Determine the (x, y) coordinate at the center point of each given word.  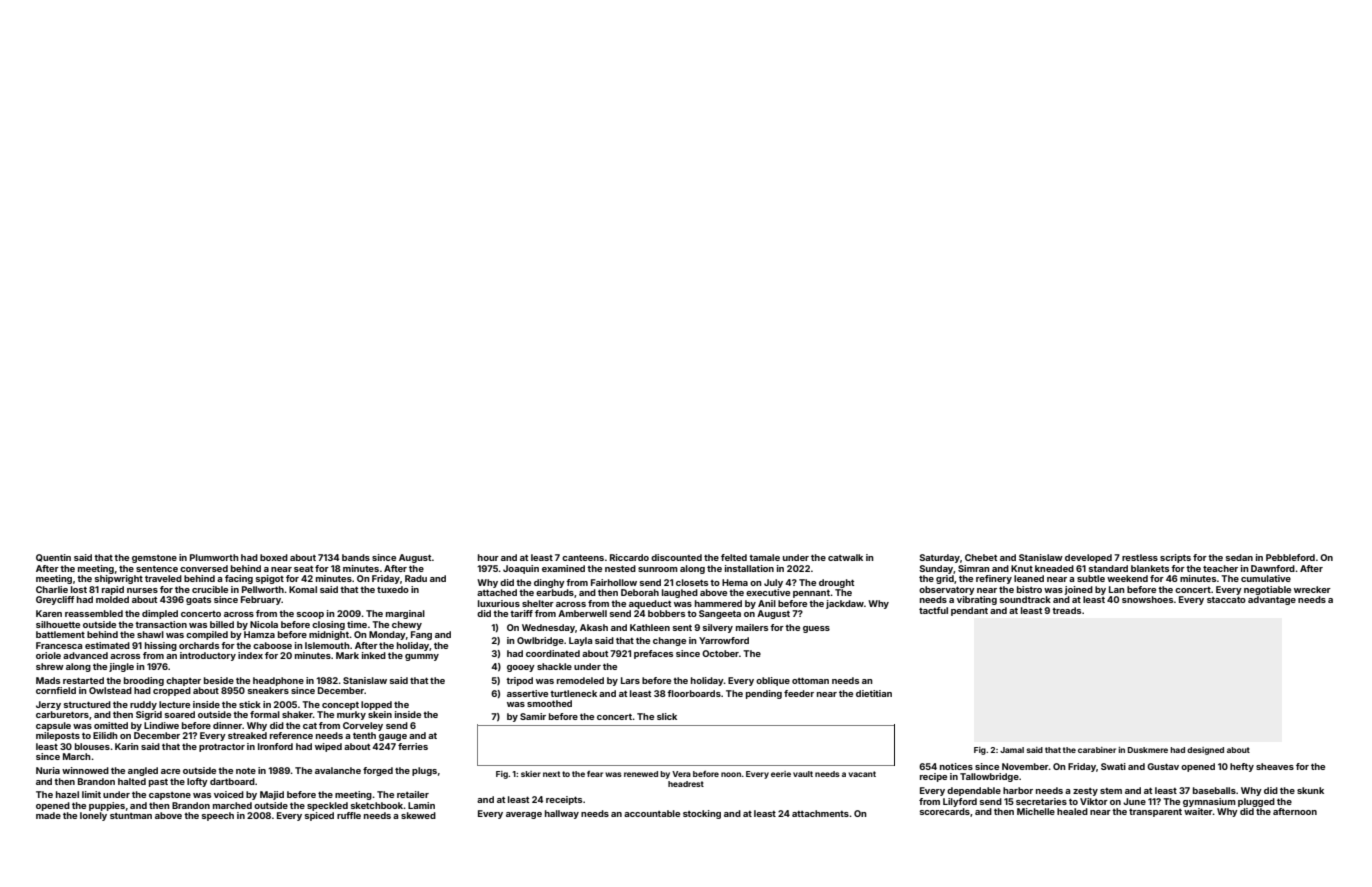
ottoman (810, 681)
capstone (170, 796)
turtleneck (573, 693)
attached (497, 592)
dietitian (874, 693)
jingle (121, 667)
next (551, 774)
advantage (1272, 600)
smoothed (549, 703)
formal (265, 714)
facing (239, 579)
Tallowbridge (989, 777)
